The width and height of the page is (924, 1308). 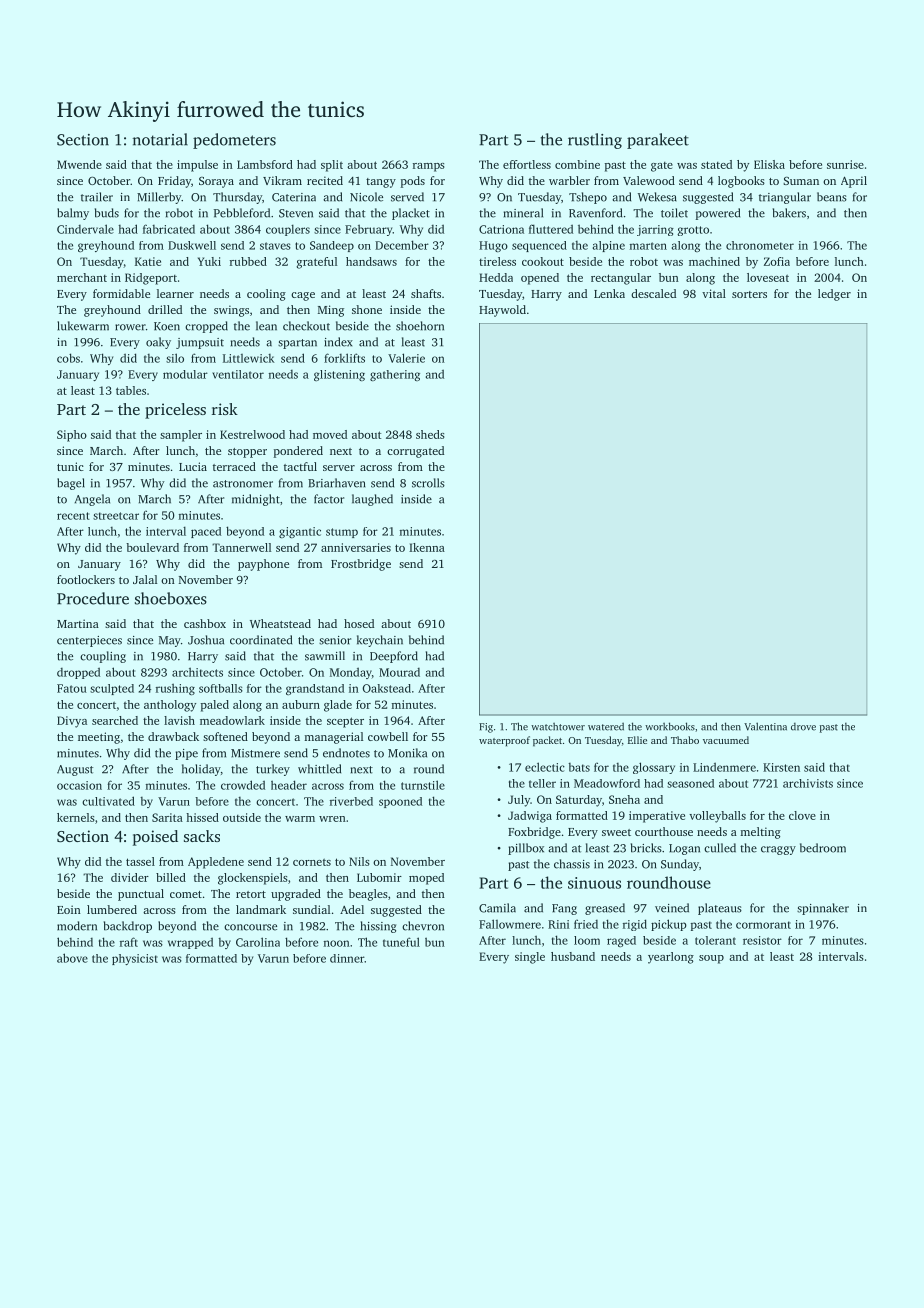 I want to click on notarial, so click(x=160, y=139).
